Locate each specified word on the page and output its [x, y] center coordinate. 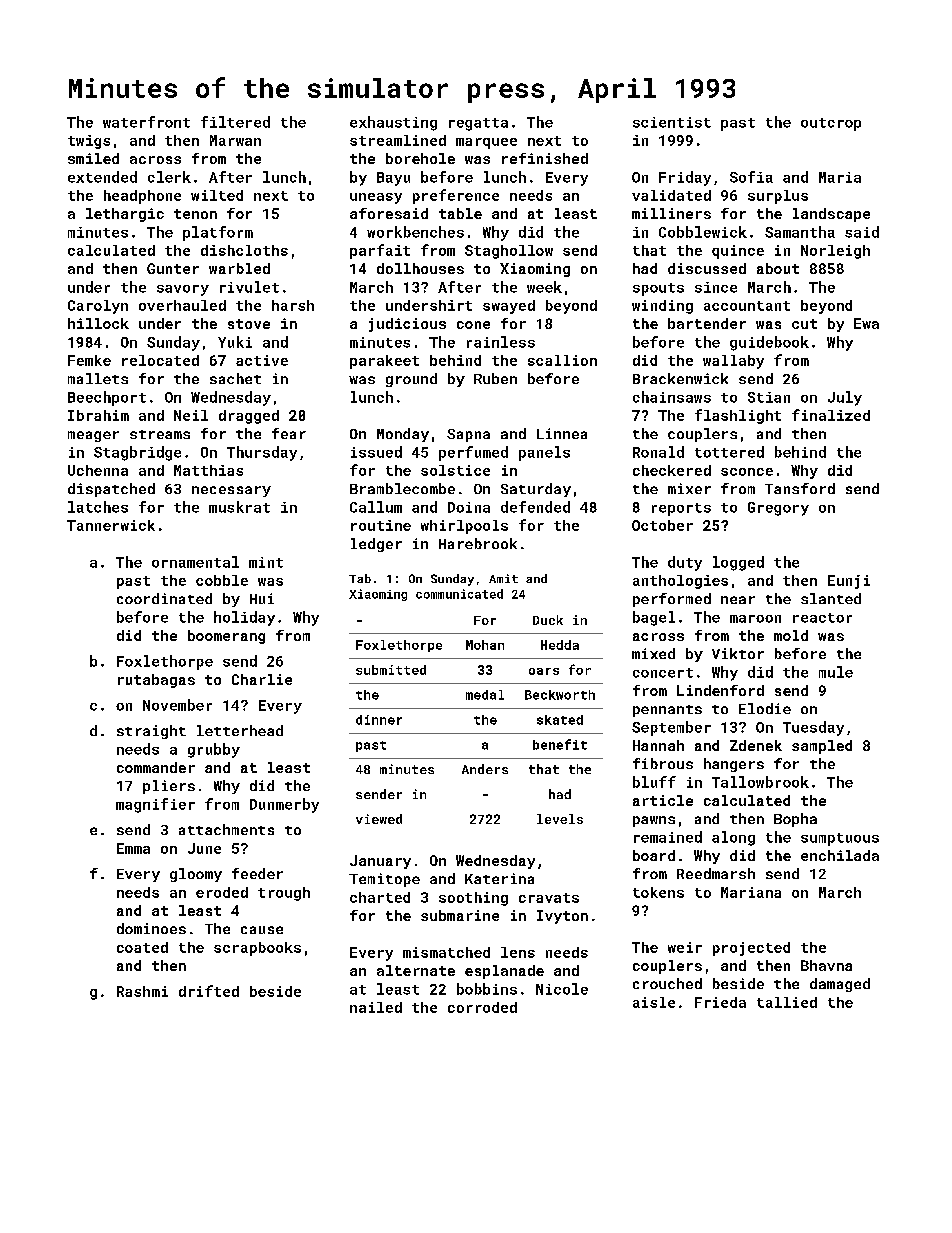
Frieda [720, 1002]
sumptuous [840, 839]
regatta [478, 124]
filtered [235, 122]
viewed [379, 819]
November [177, 705]
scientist [672, 122]
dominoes [151, 928]
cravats [549, 898]
